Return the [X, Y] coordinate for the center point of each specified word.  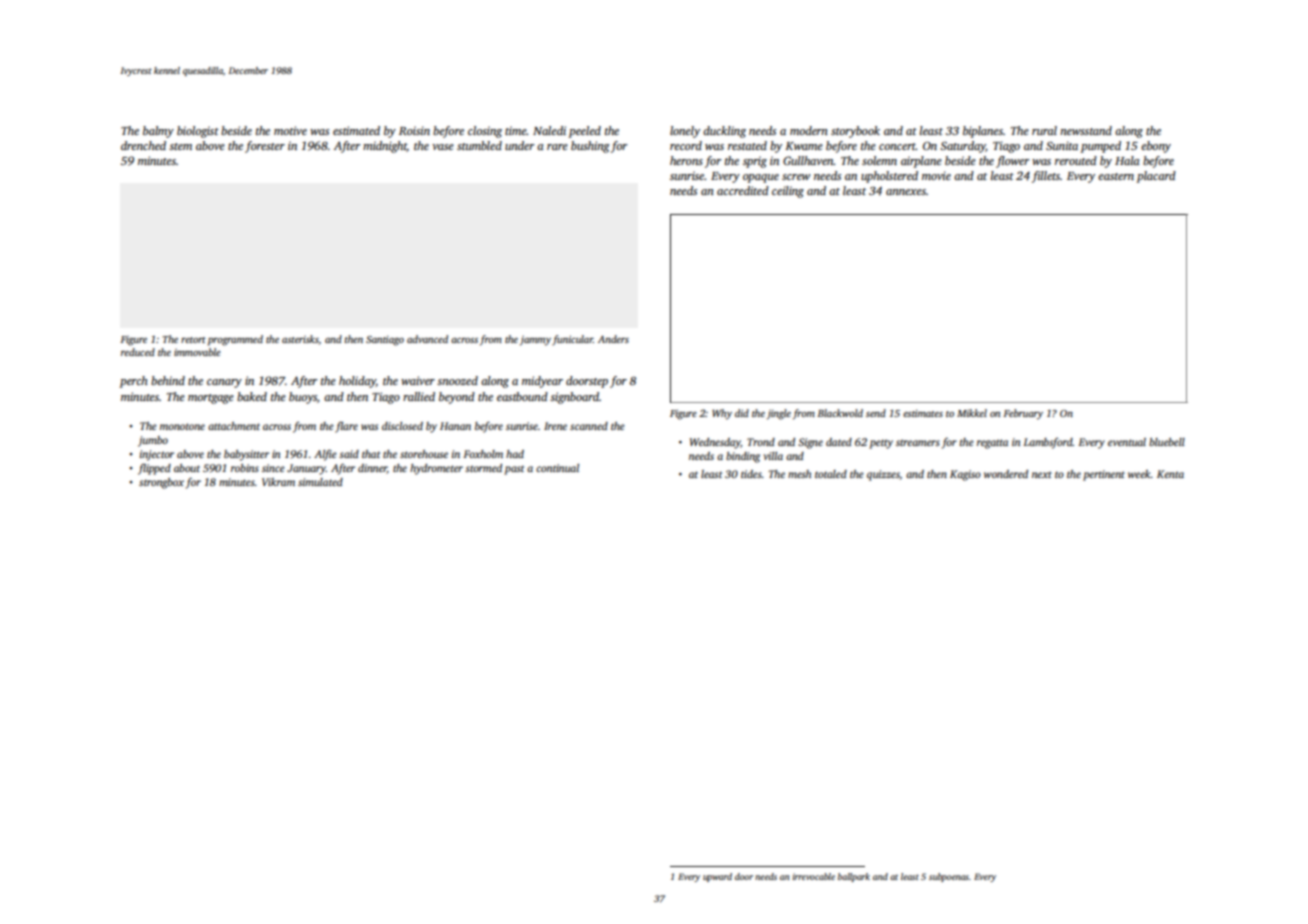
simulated [320, 482]
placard [1156, 177]
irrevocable [813, 876]
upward [717, 877]
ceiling [788, 192]
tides [751, 474]
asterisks [300, 339]
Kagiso [965, 475]
